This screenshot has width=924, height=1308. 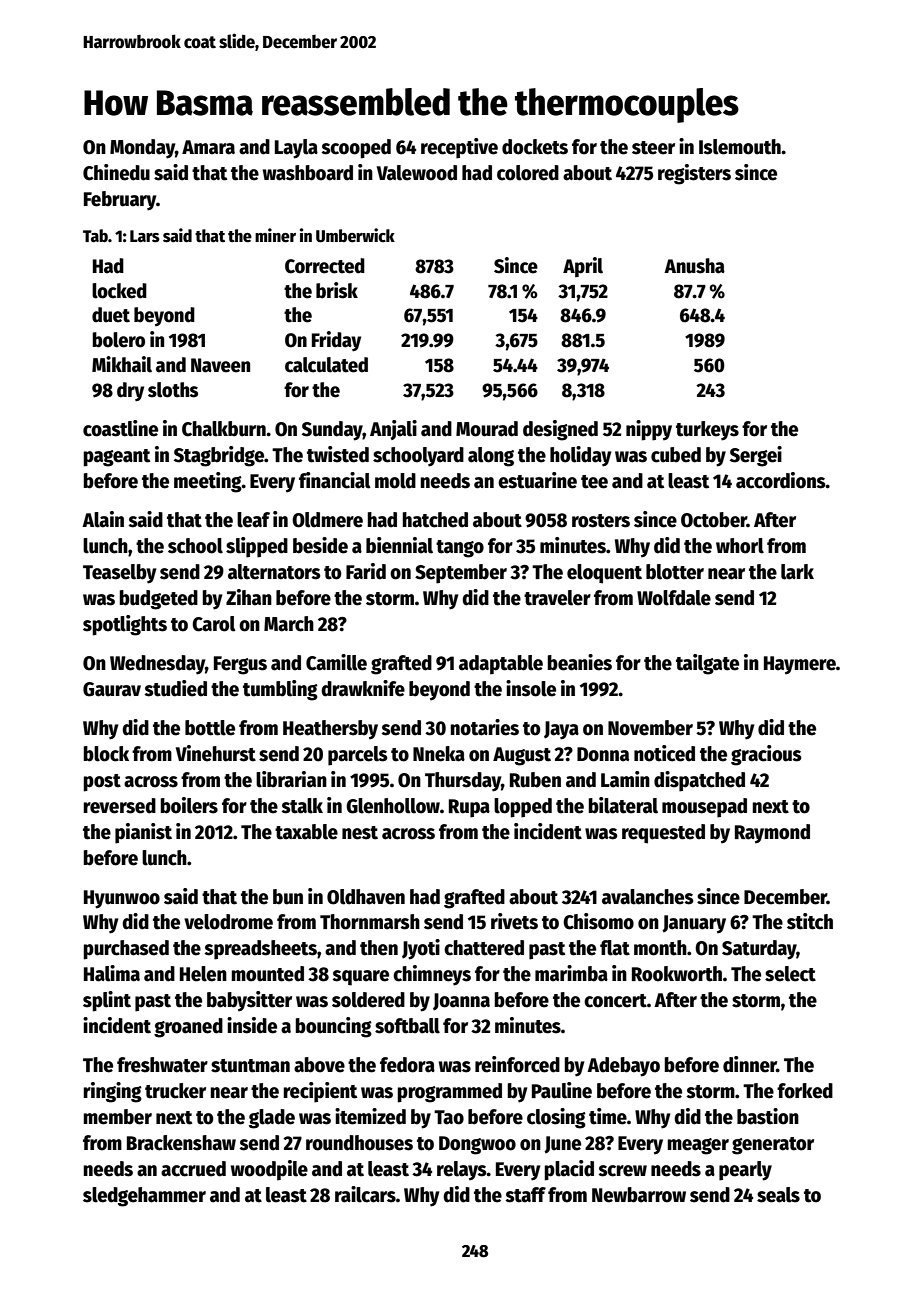 What do you see at coordinates (781, 480) in the screenshot?
I see `accordions` at bounding box center [781, 480].
